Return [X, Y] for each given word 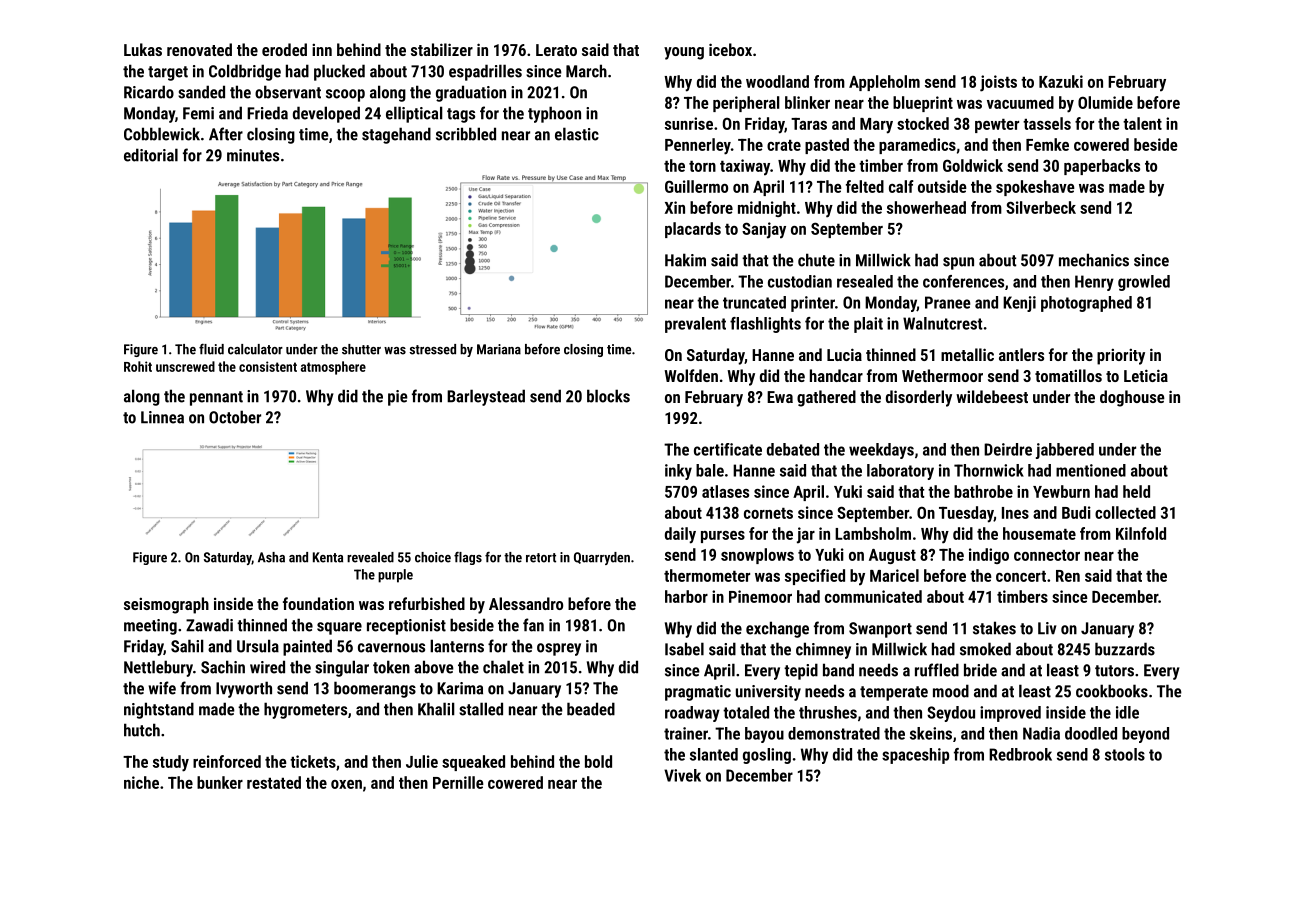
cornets [768, 513]
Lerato [556, 50]
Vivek [682, 775]
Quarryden [602, 558]
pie [398, 398]
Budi [1076, 512]
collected [1125, 512]
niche [141, 782]
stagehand [396, 135]
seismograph [166, 605]
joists [998, 83]
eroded [284, 49]
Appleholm [884, 83]
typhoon [554, 114]
